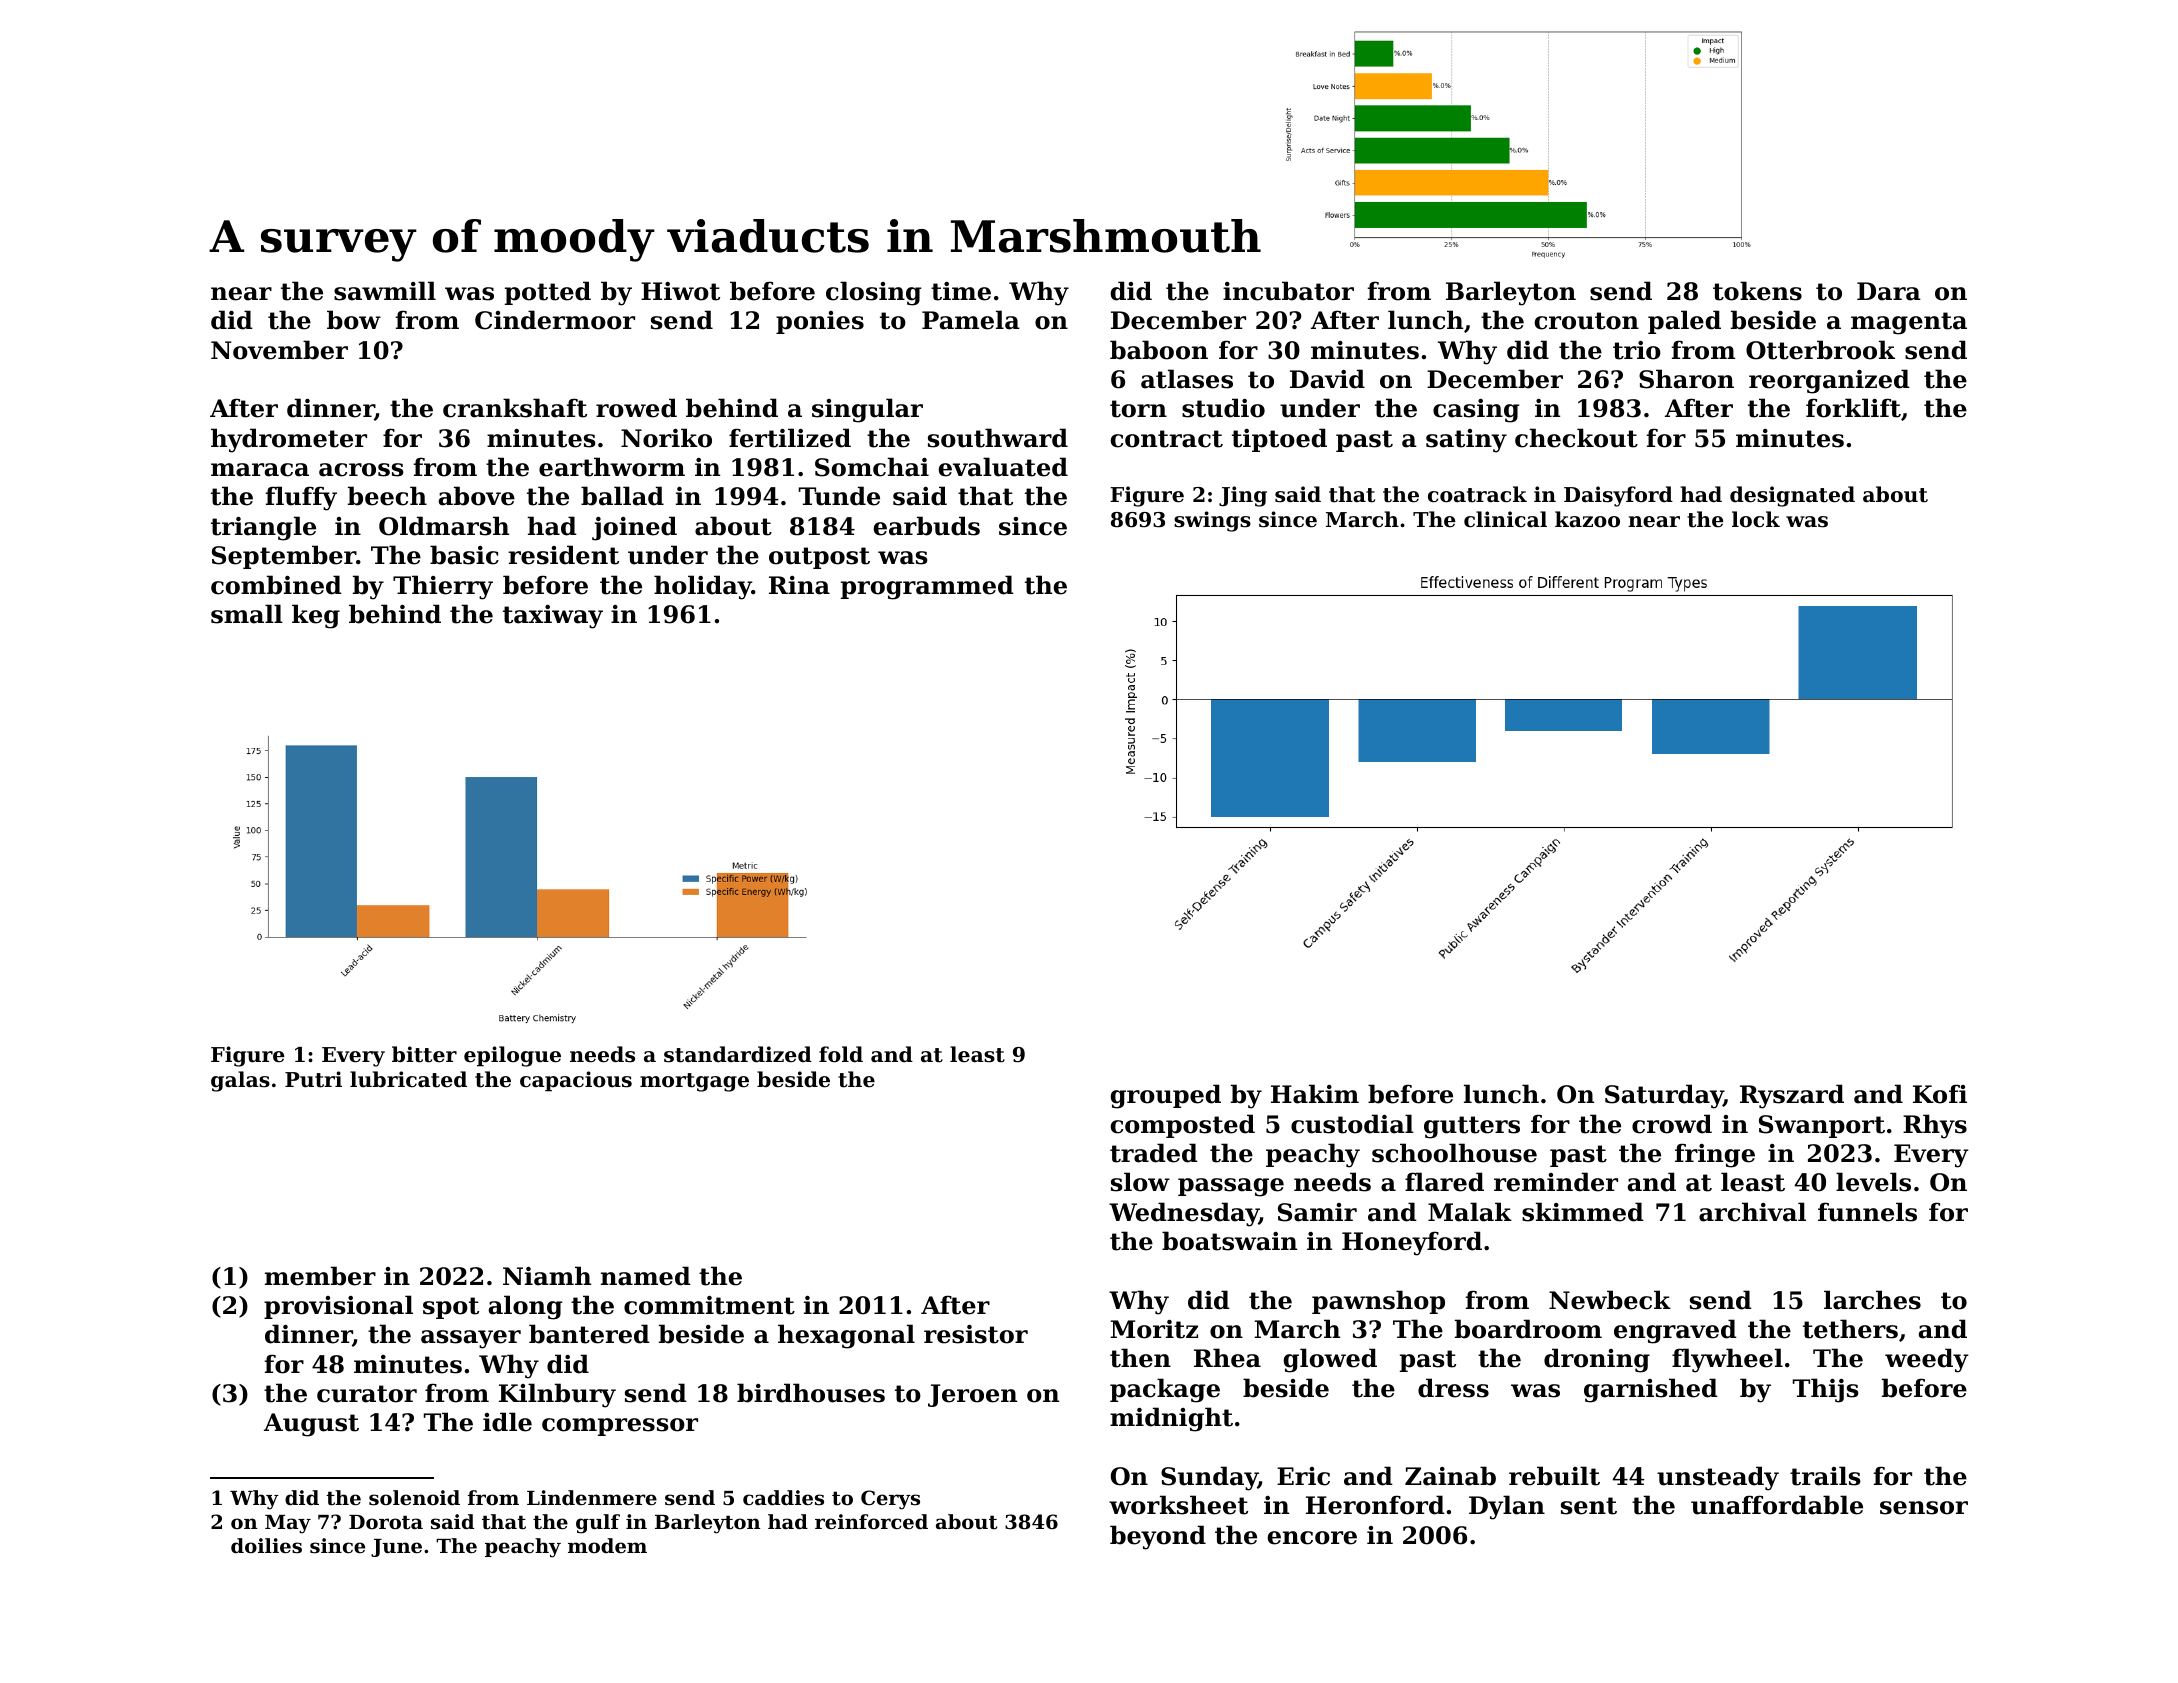 This screenshot has height=1683, width=2178. Describe the element at coordinates (839, 496) in the screenshot. I see `Tunde` at that location.
